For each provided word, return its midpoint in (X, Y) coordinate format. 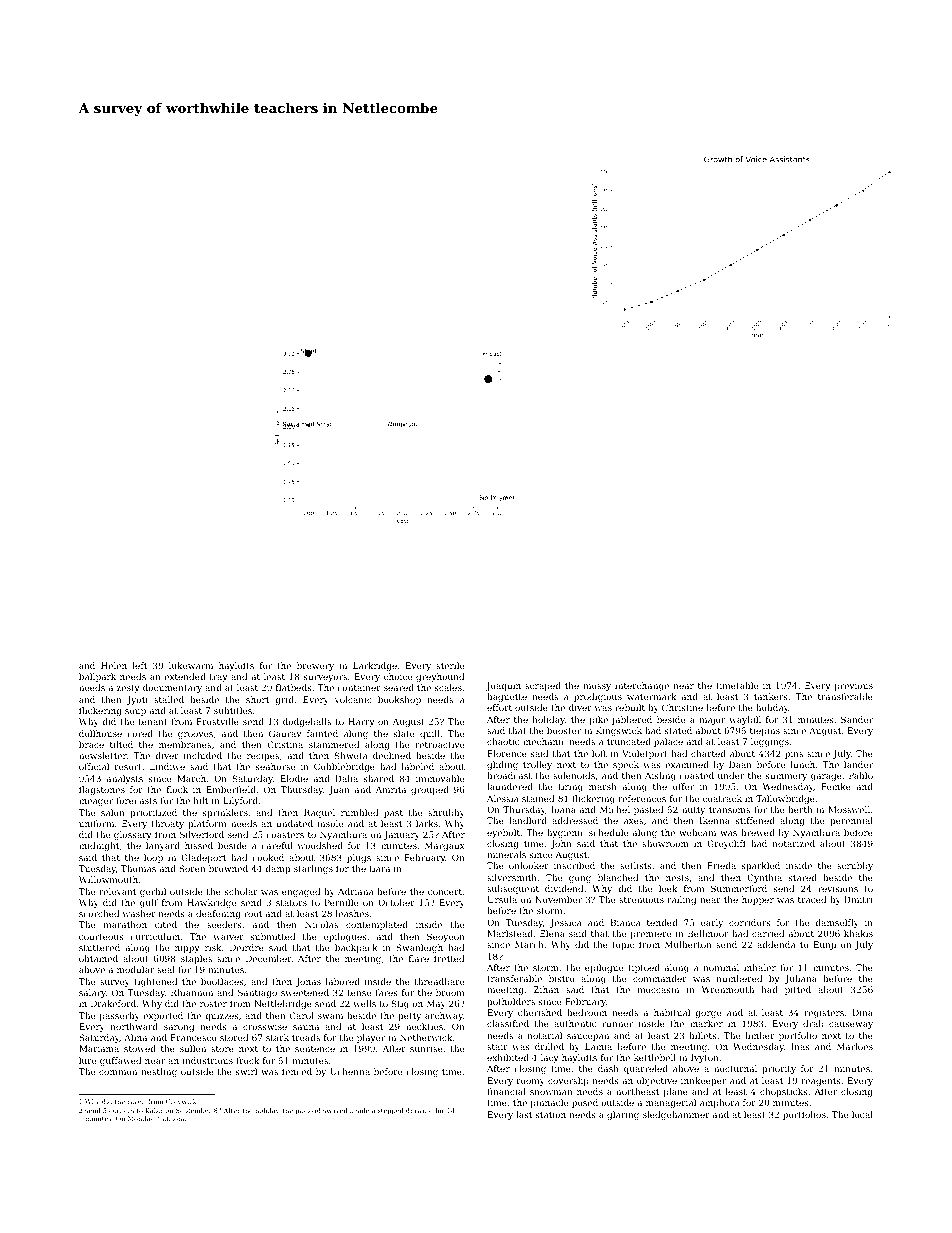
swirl (246, 1071)
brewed (758, 832)
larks (427, 823)
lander (858, 764)
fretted (449, 958)
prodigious (598, 697)
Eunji (825, 945)
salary (92, 993)
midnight (99, 846)
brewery (315, 666)
